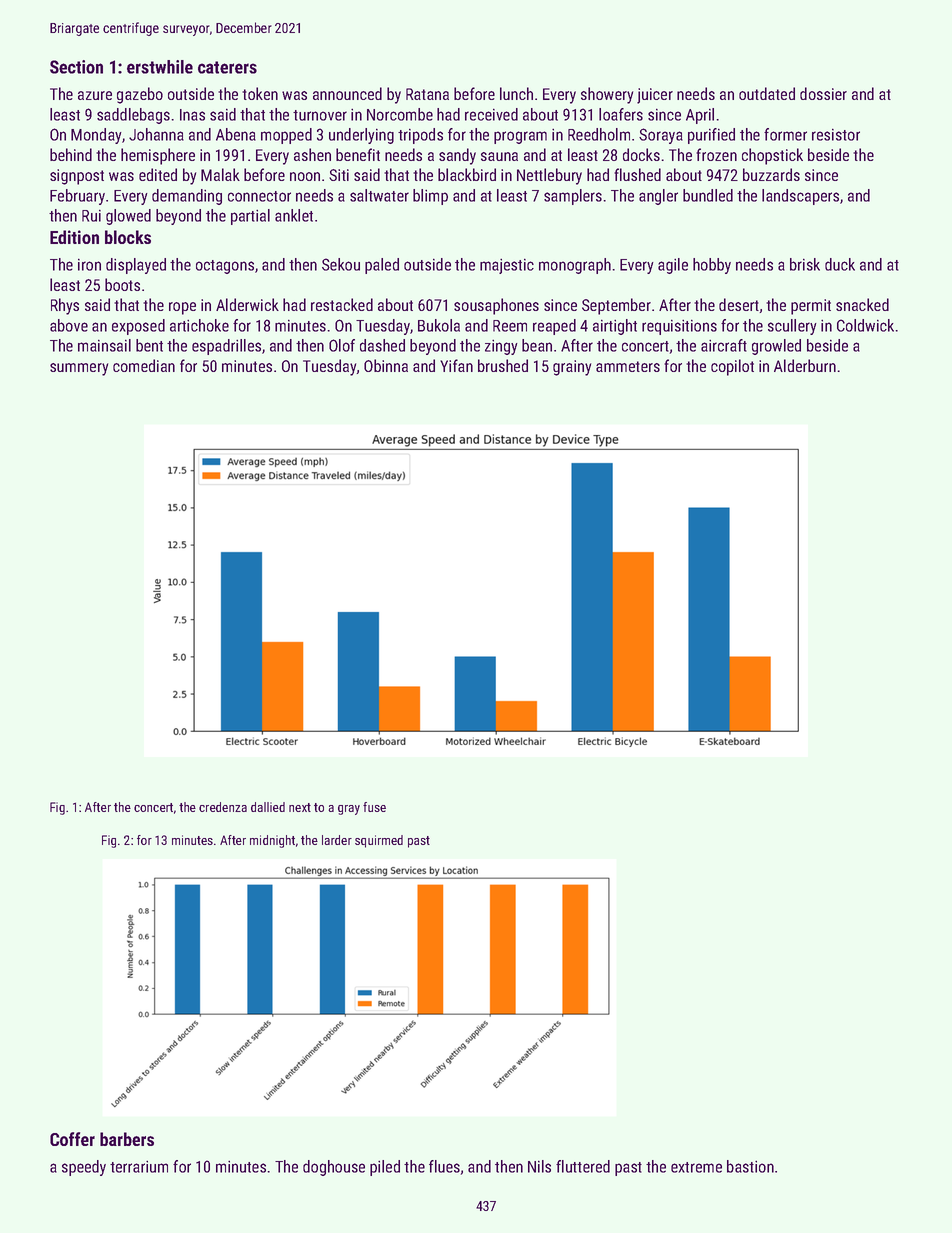  What do you see at coordinates (805, 365) in the screenshot?
I see `Alderburn` at bounding box center [805, 365].
